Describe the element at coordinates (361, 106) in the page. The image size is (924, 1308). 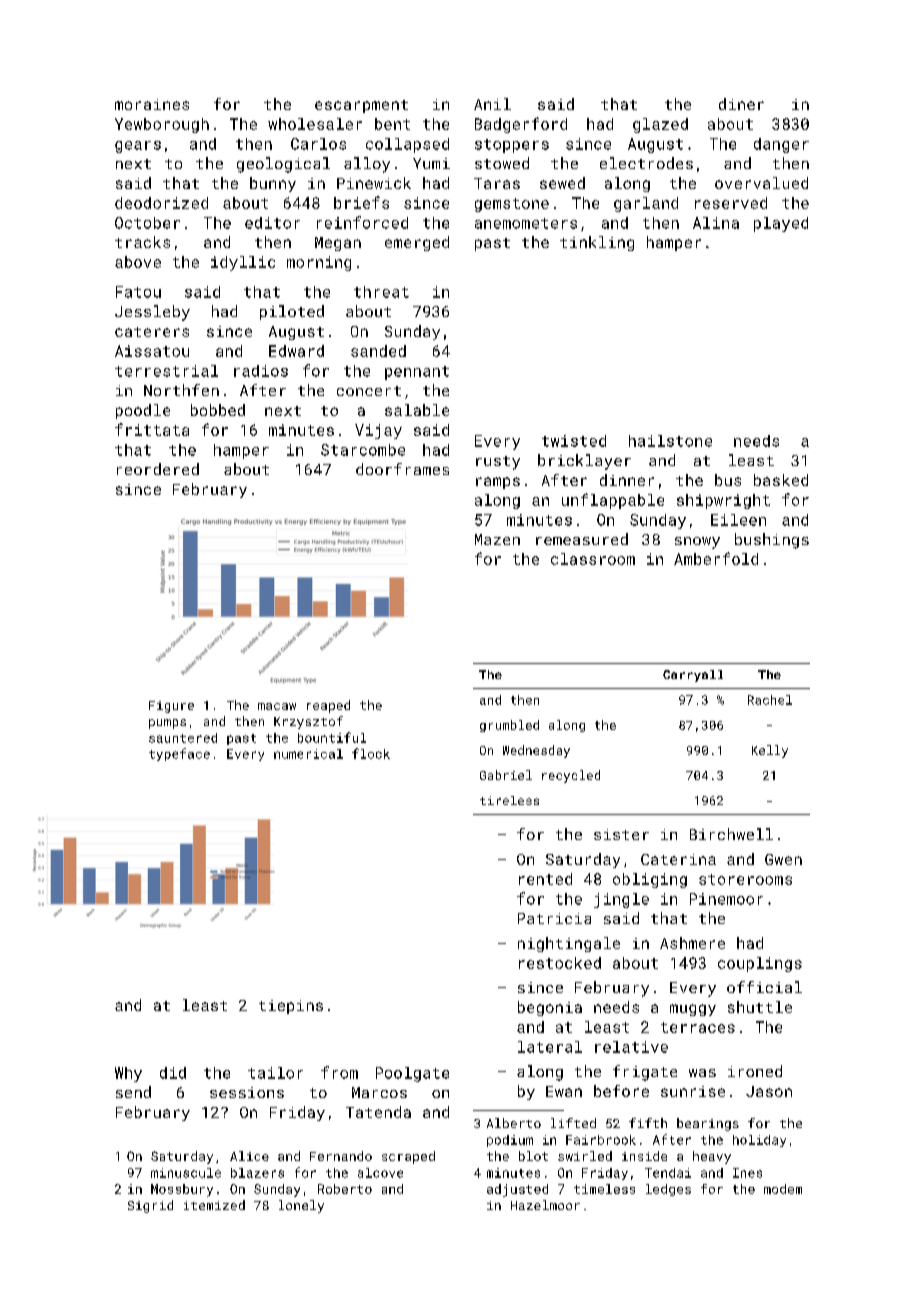
I see `escarpment` at that location.
